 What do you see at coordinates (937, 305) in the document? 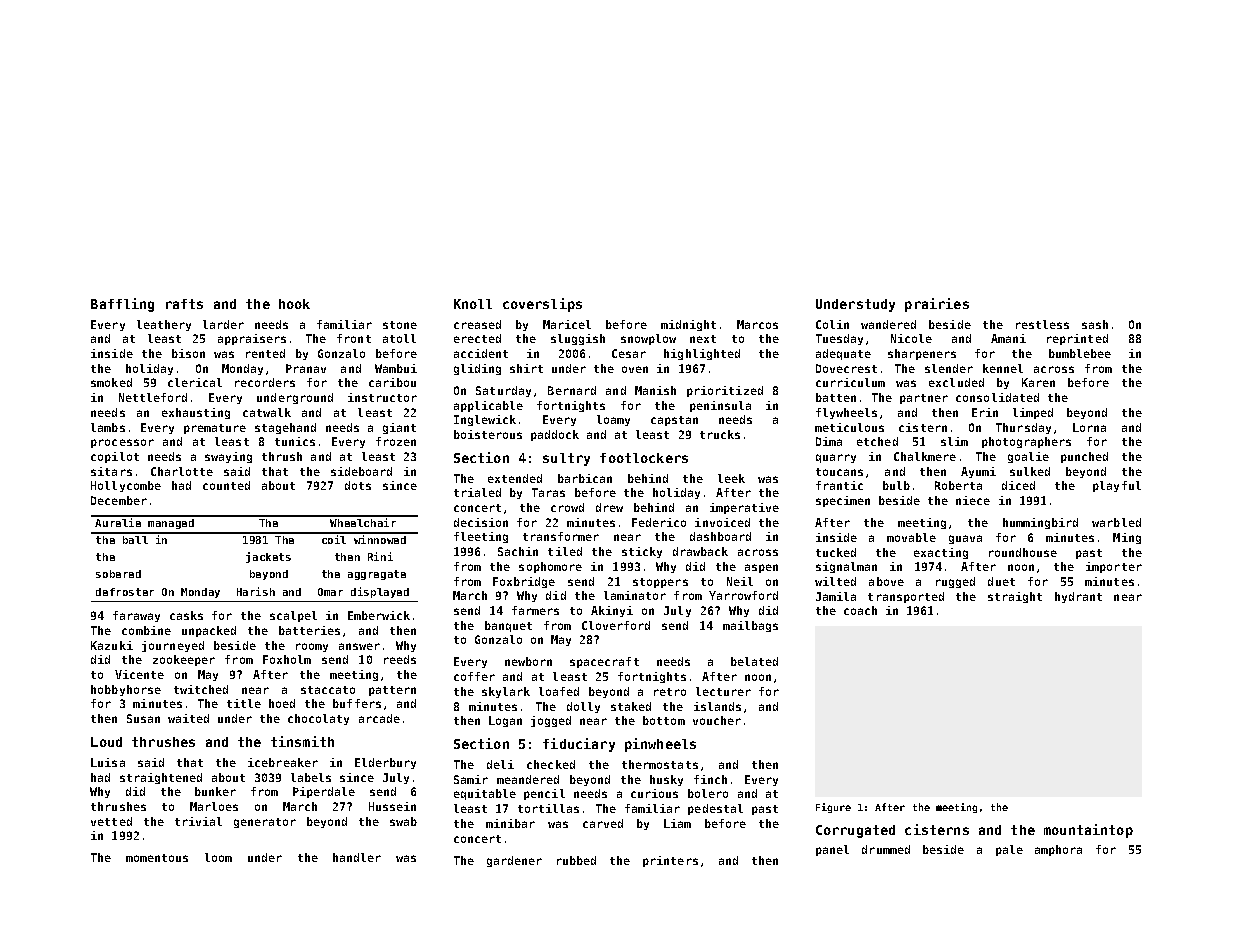
I see `prairies` at bounding box center [937, 305].
